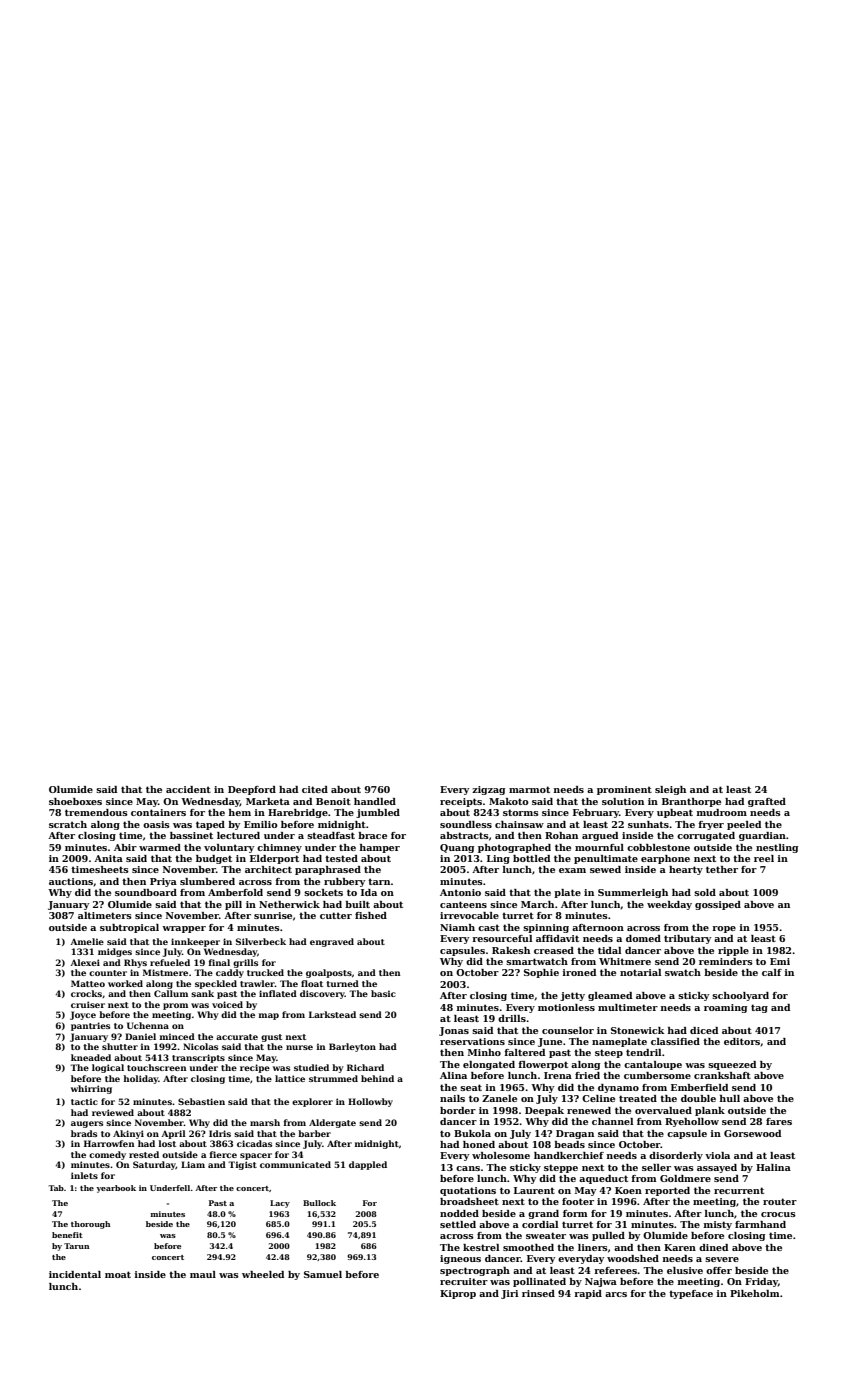 This screenshot has width=849, height=1400. I want to click on photographed, so click(514, 848).
